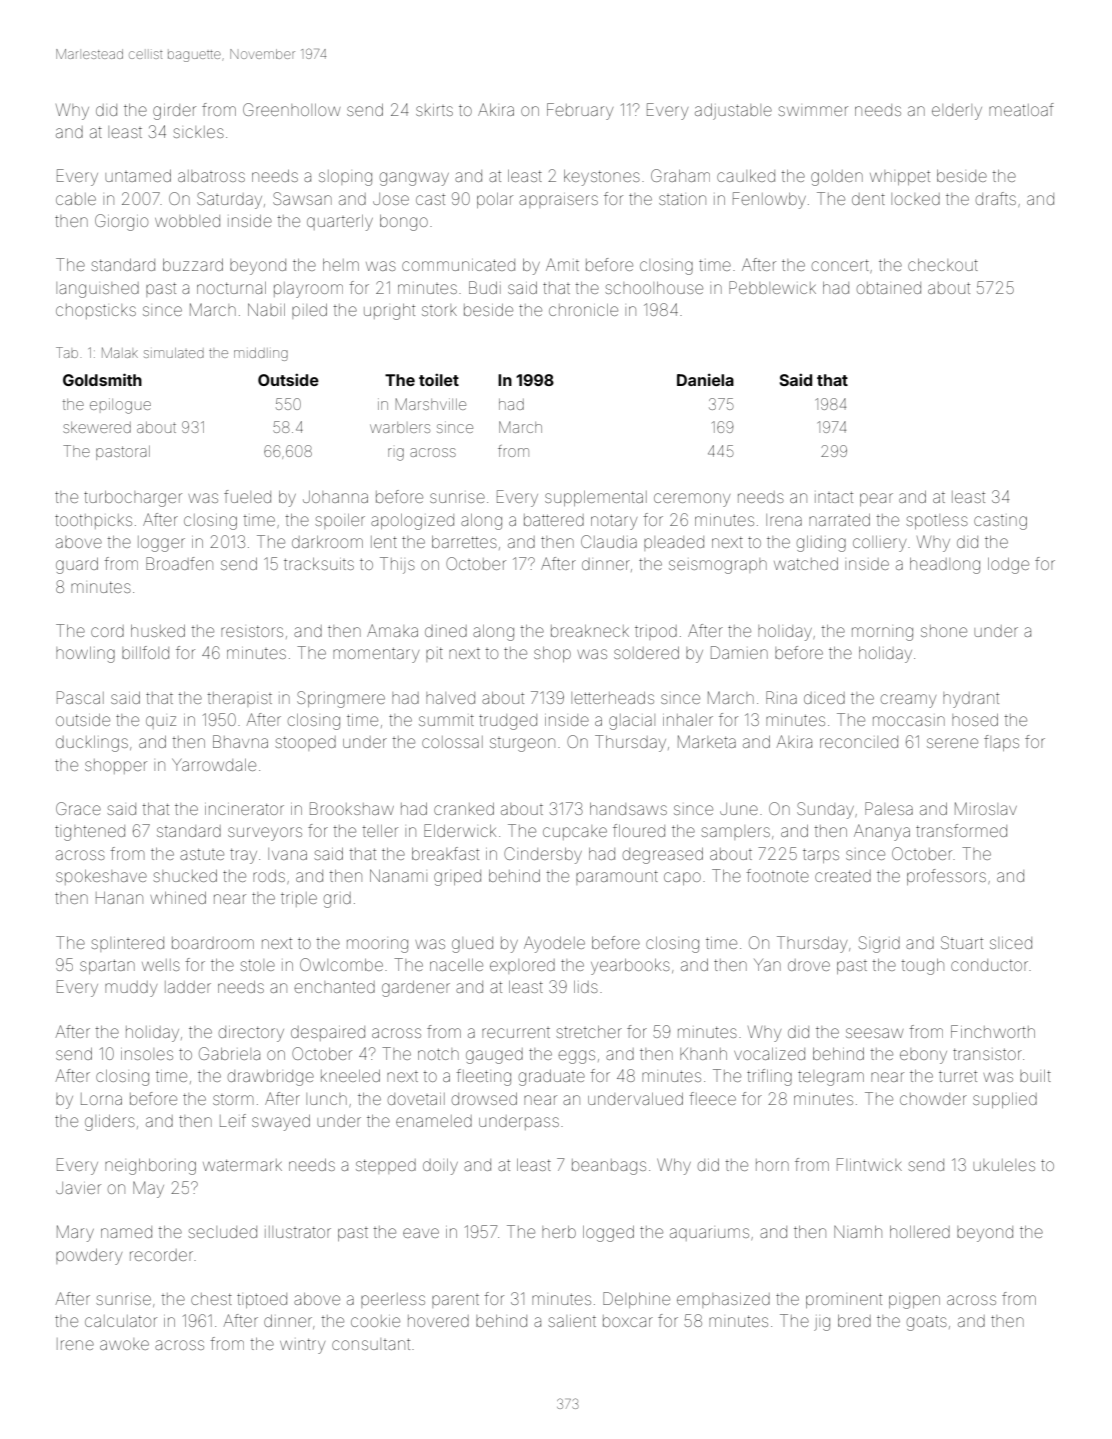  What do you see at coordinates (703, 1054) in the screenshot?
I see `Khanh` at bounding box center [703, 1054].
